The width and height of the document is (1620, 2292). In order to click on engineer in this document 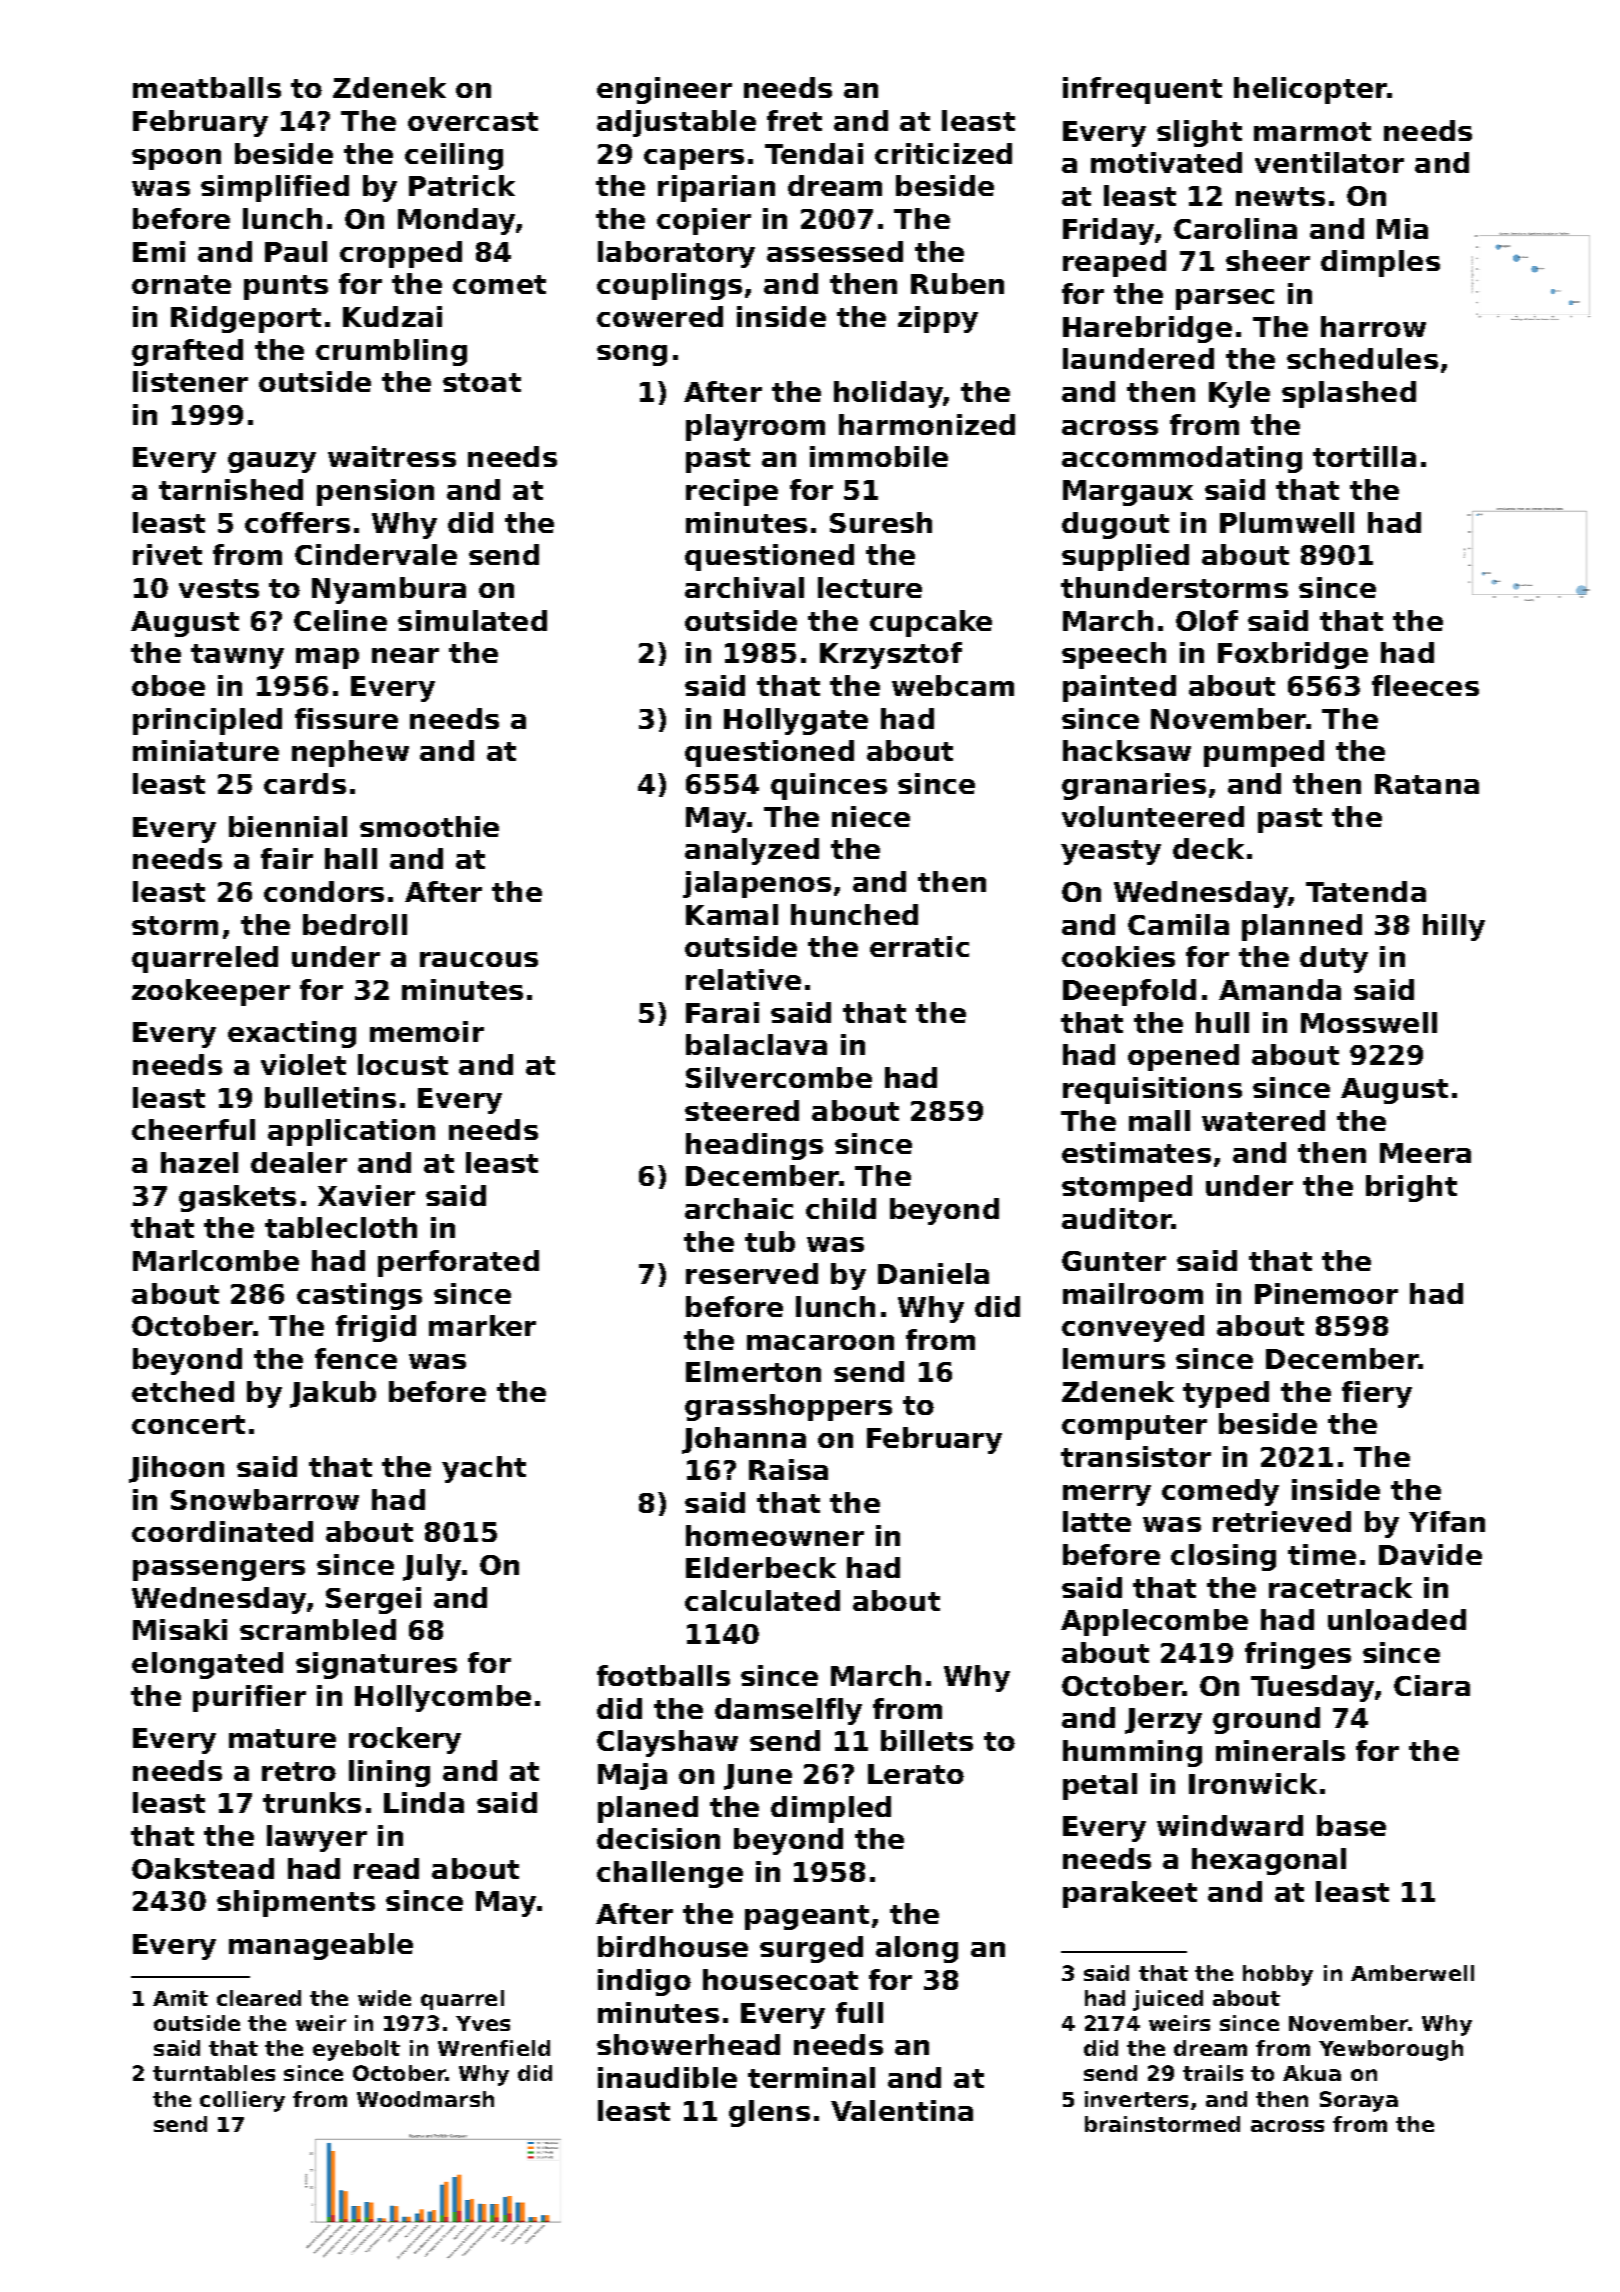, I will do `click(664, 90)`.
